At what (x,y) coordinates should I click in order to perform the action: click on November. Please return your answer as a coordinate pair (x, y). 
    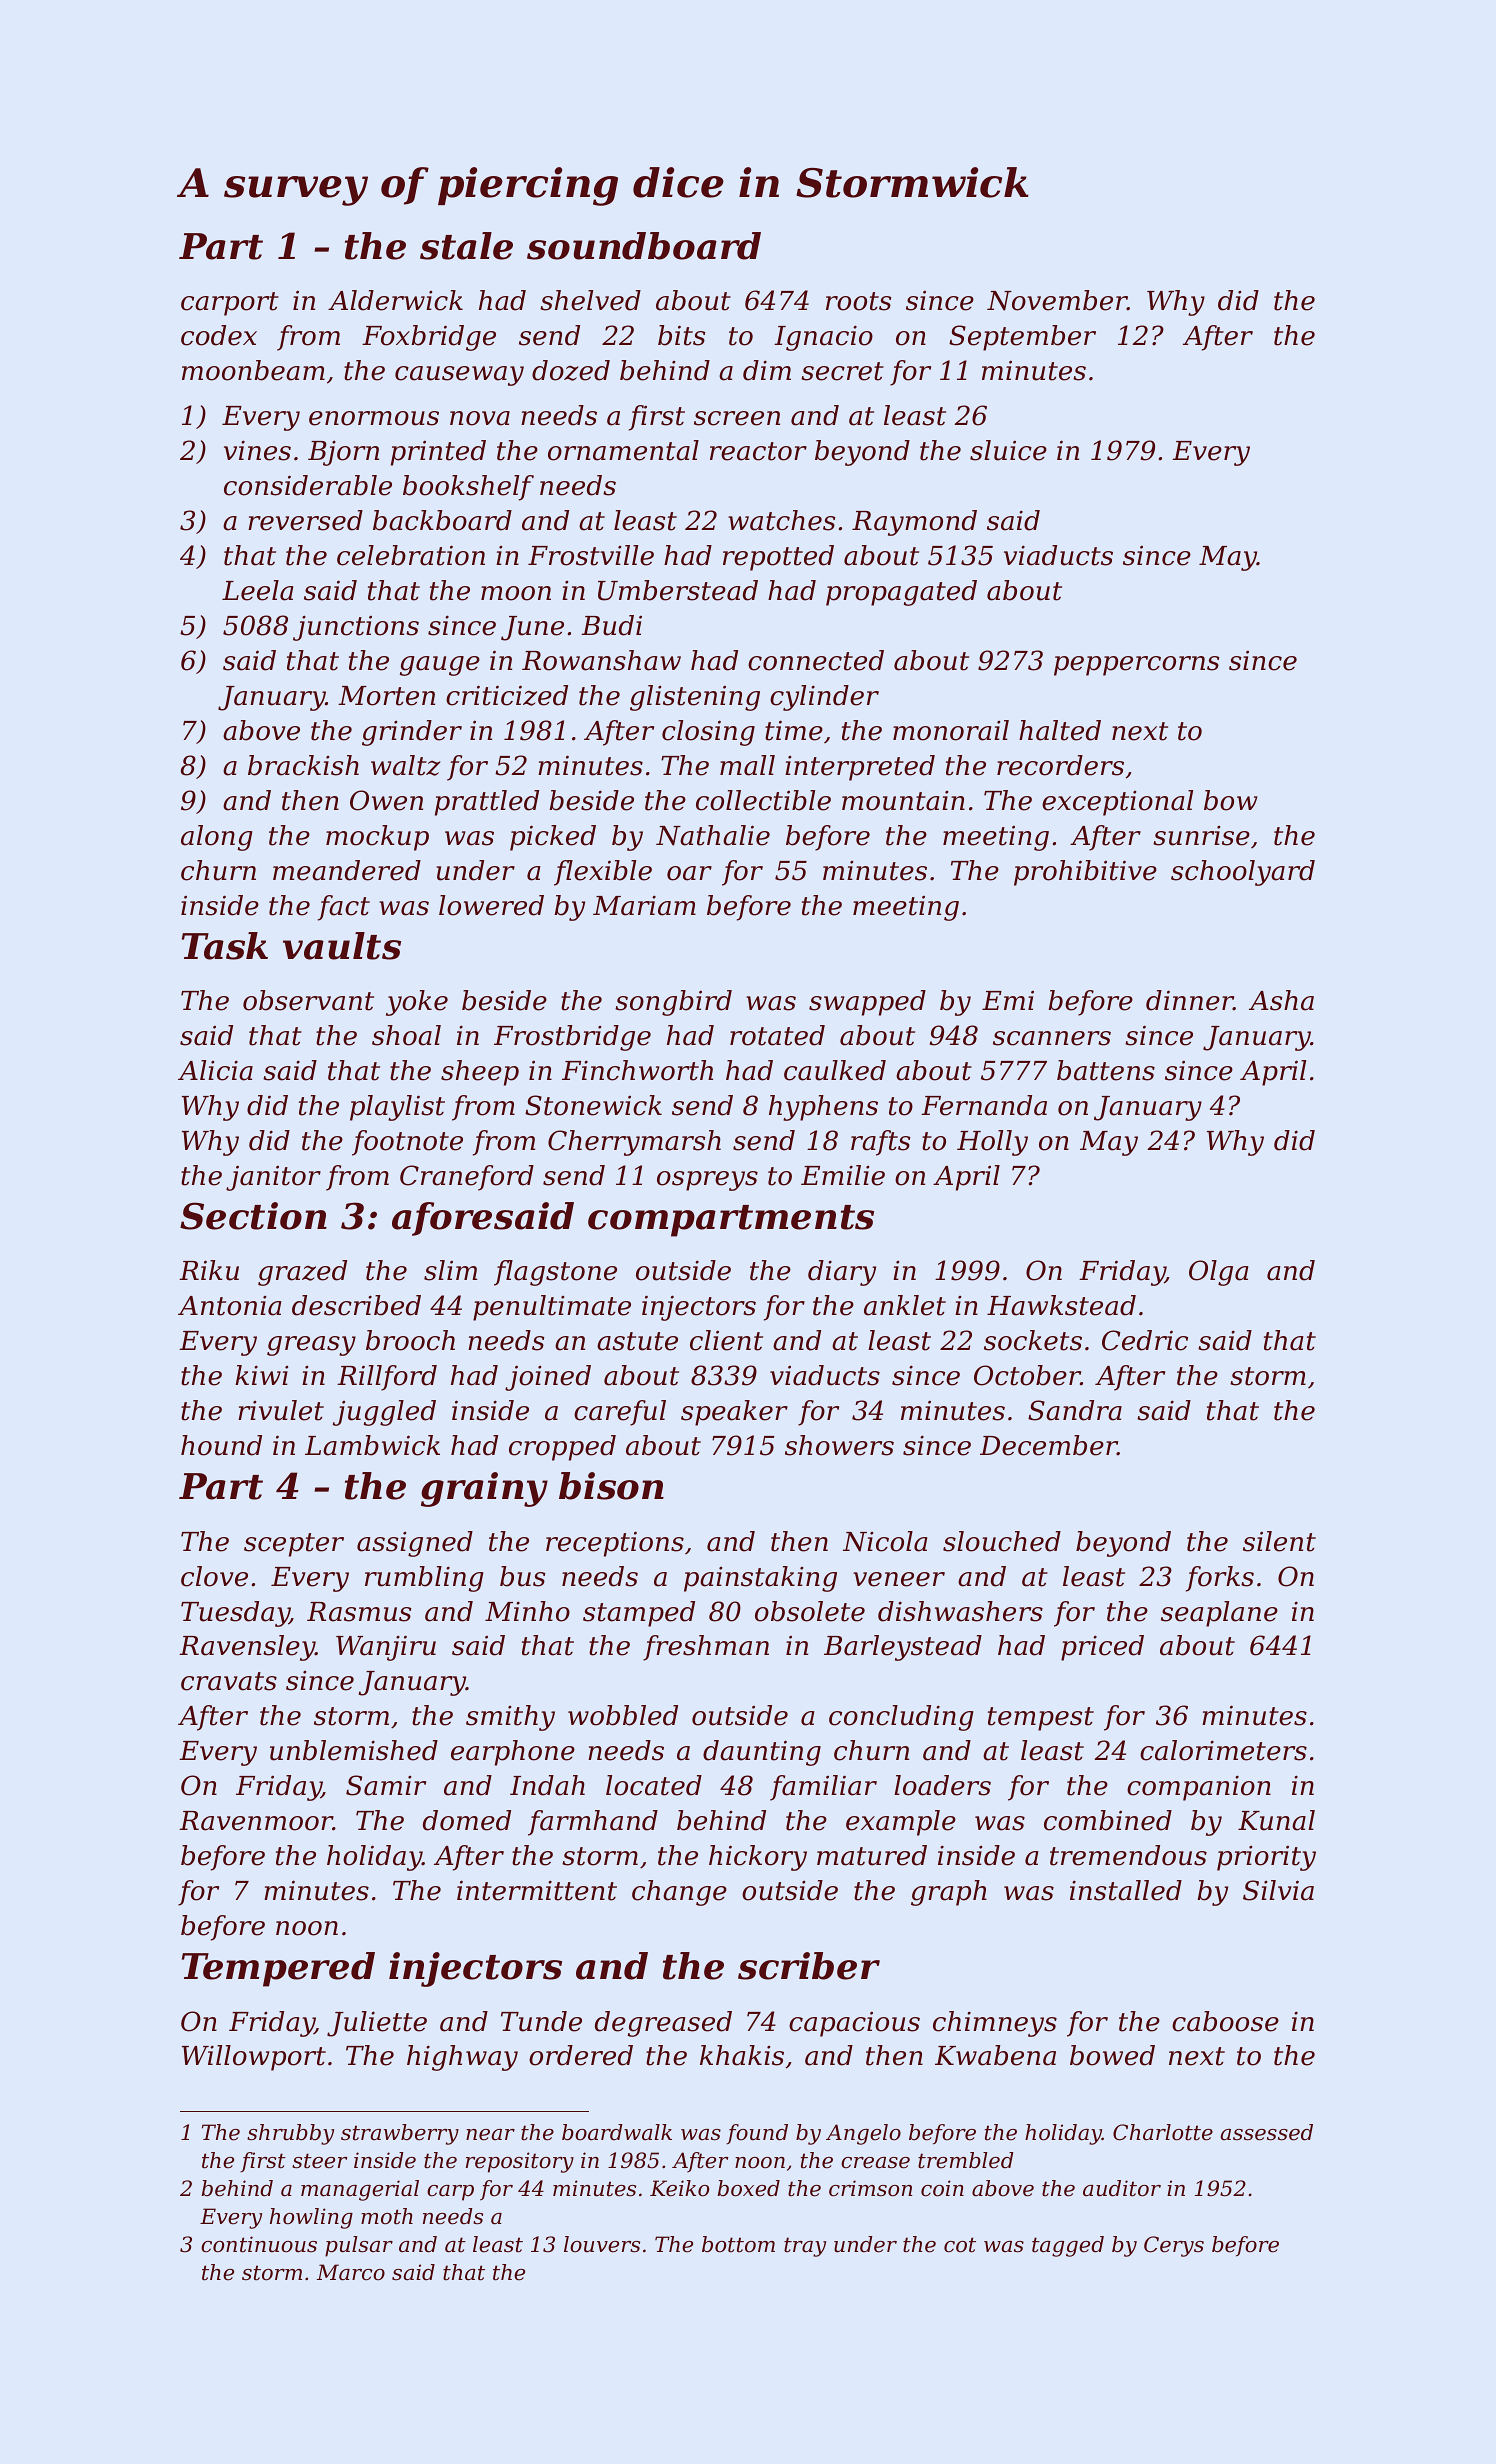
    Looking at the image, I should click on (1057, 300).
